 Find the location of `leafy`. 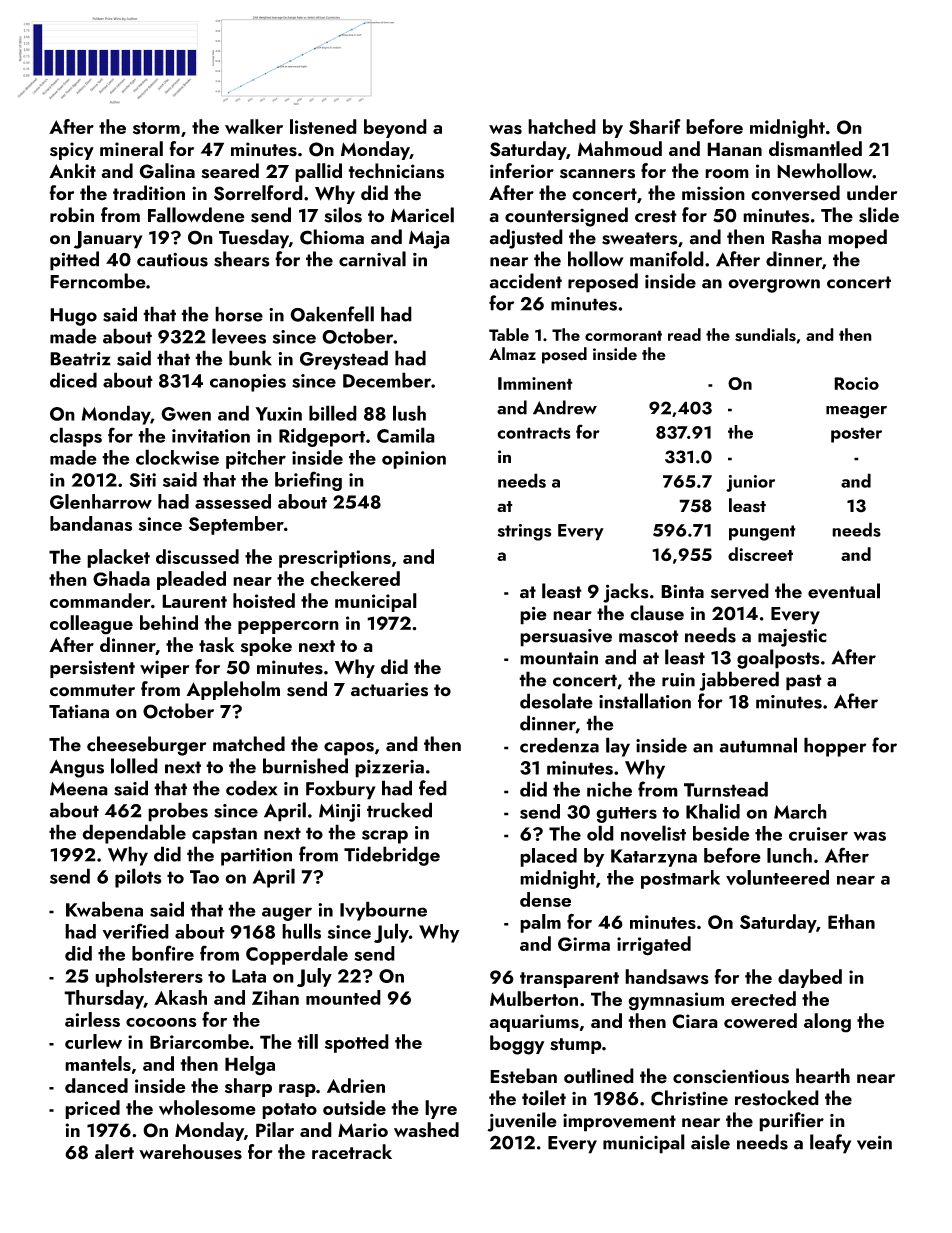

leafy is located at coordinates (830, 1144).
